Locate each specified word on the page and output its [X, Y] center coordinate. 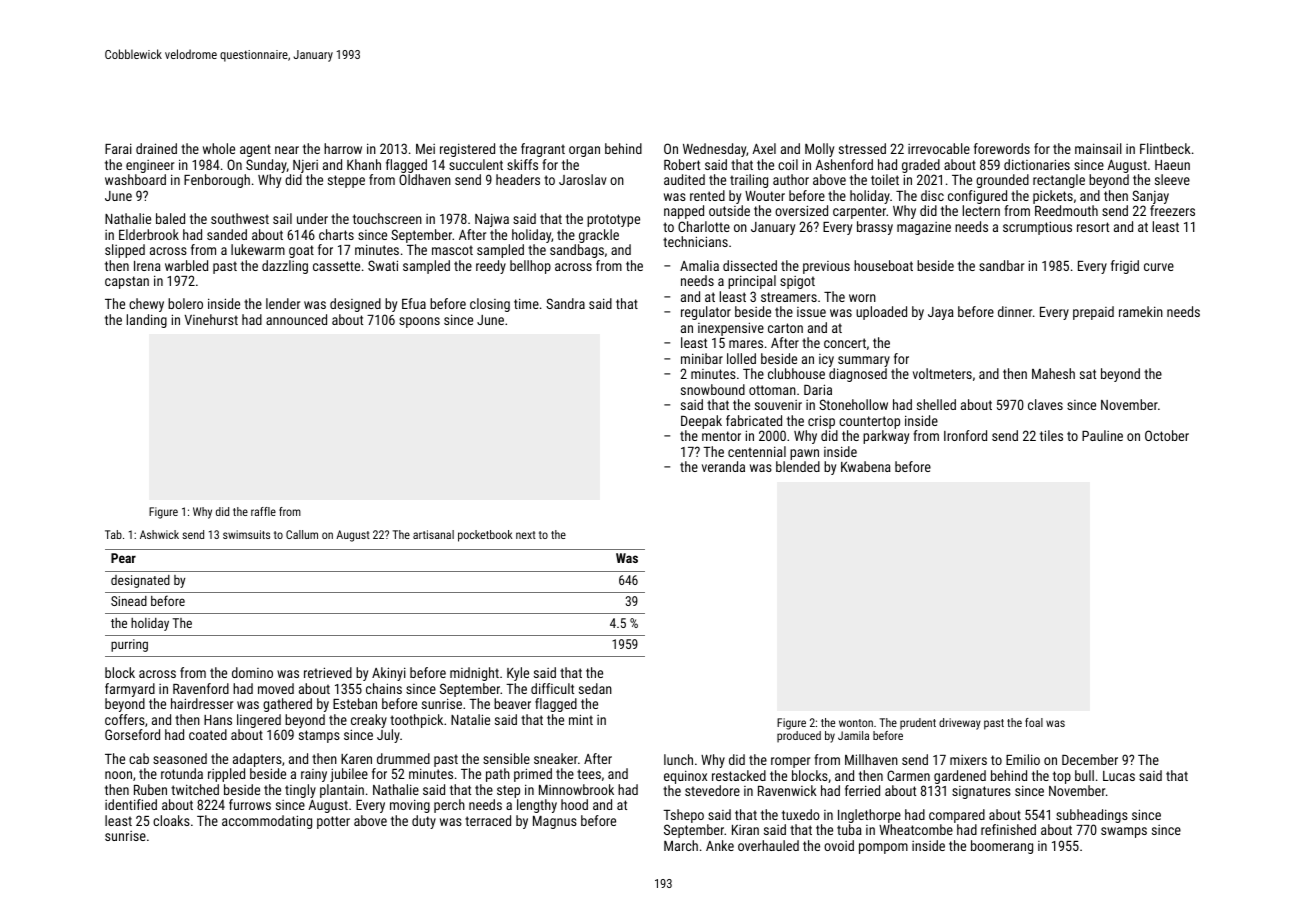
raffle [263, 511]
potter [333, 822]
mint [581, 719]
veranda [723, 466]
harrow [343, 148]
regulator [706, 313]
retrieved [328, 672]
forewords [1002, 148]
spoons [419, 322]
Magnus [555, 822]
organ [584, 151]
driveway [960, 724]
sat [1088, 374]
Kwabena [866, 466]
